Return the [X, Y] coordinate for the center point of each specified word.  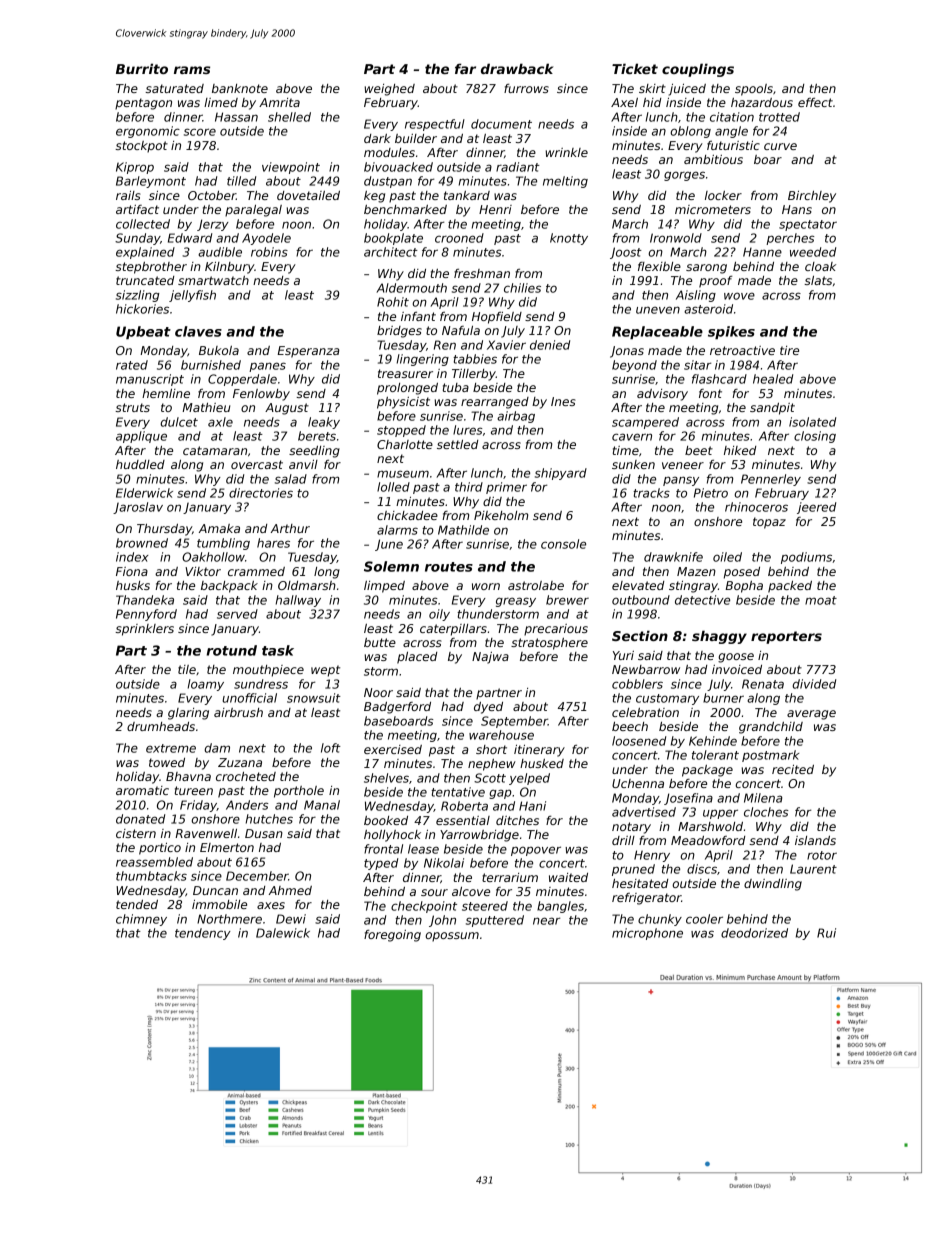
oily [439, 615]
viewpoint [291, 168]
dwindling [773, 885]
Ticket [635, 68]
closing [815, 437]
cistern [136, 833]
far [465, 68]
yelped [529, 779]
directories [261, 493]
